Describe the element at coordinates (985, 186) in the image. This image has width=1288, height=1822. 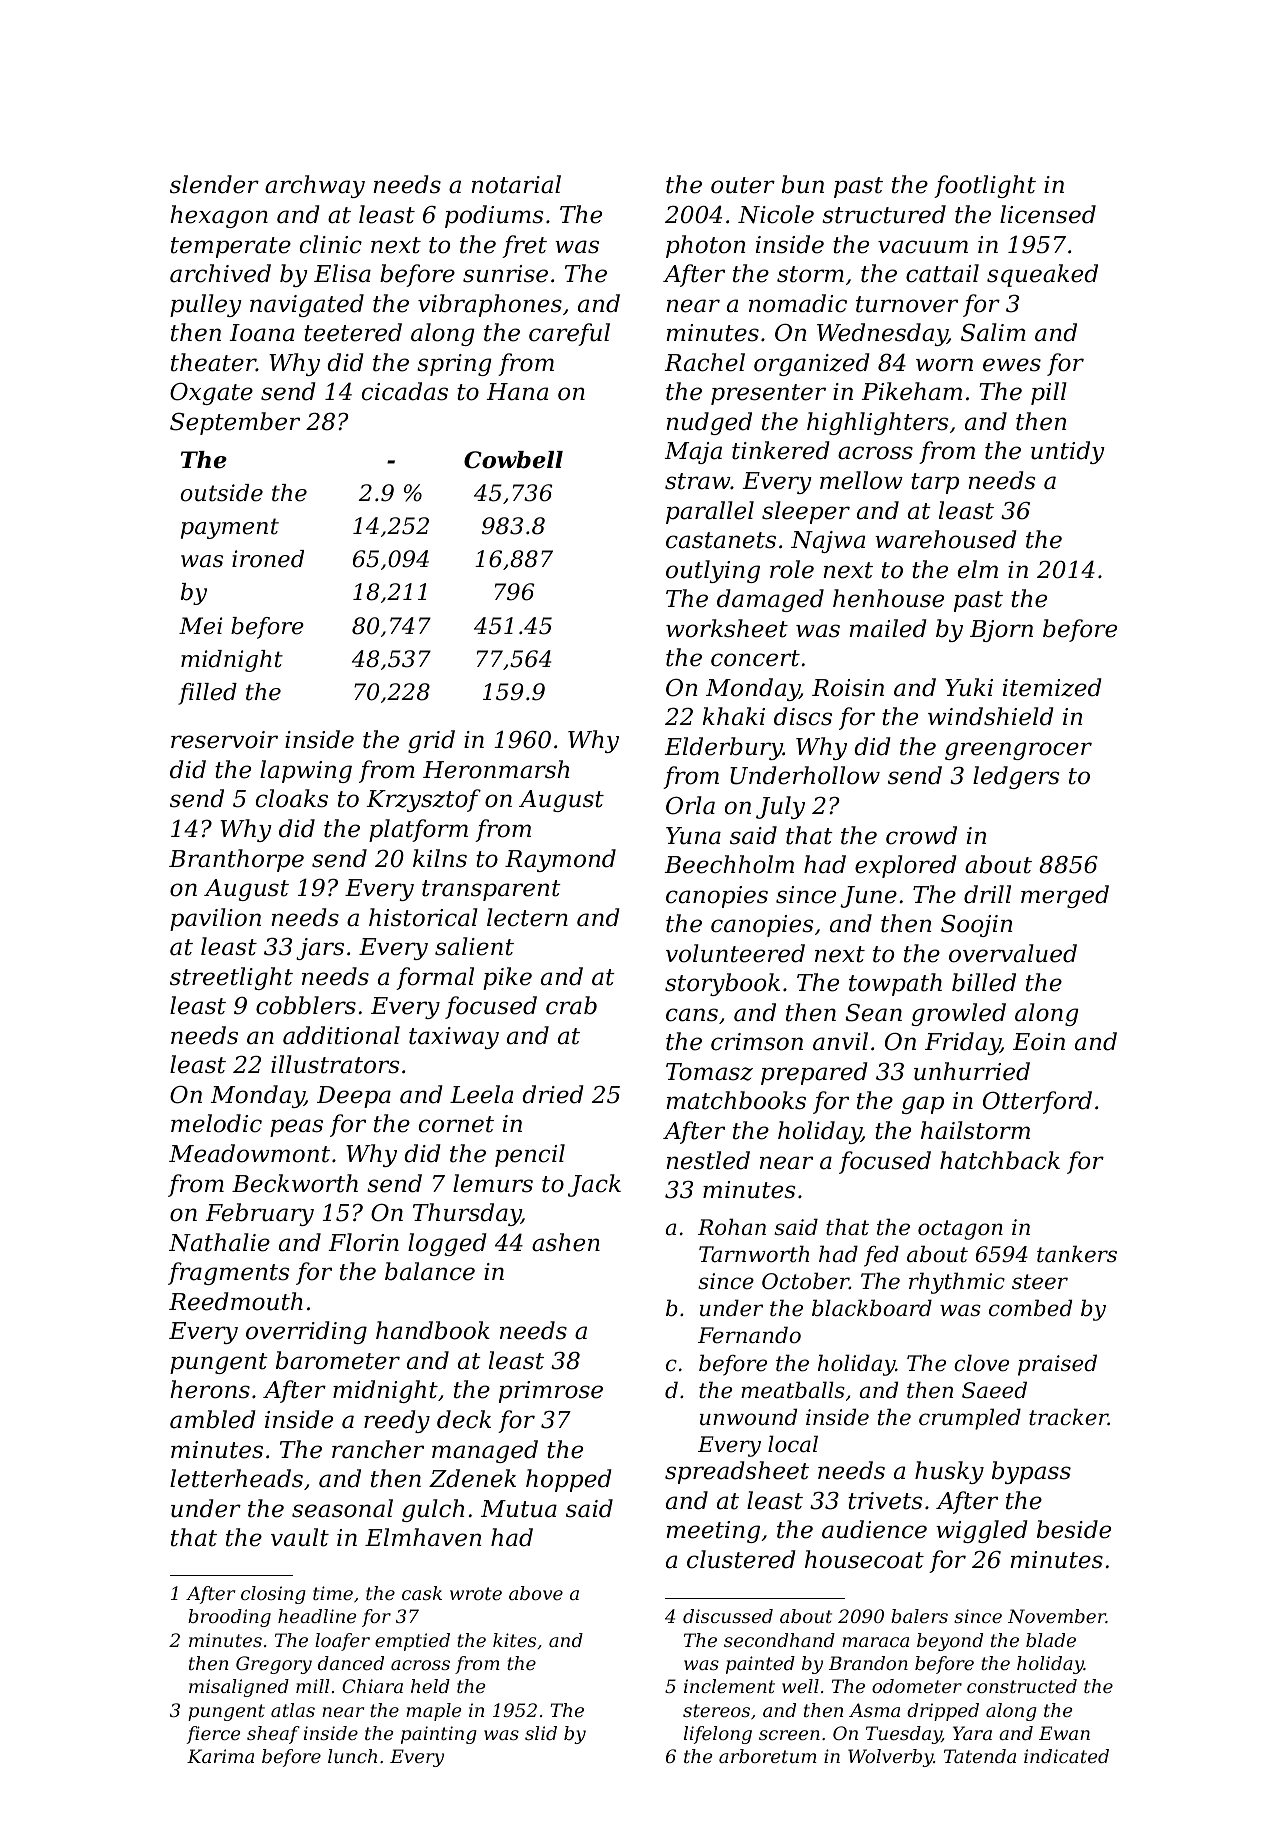
I see `footlight` at that location.
